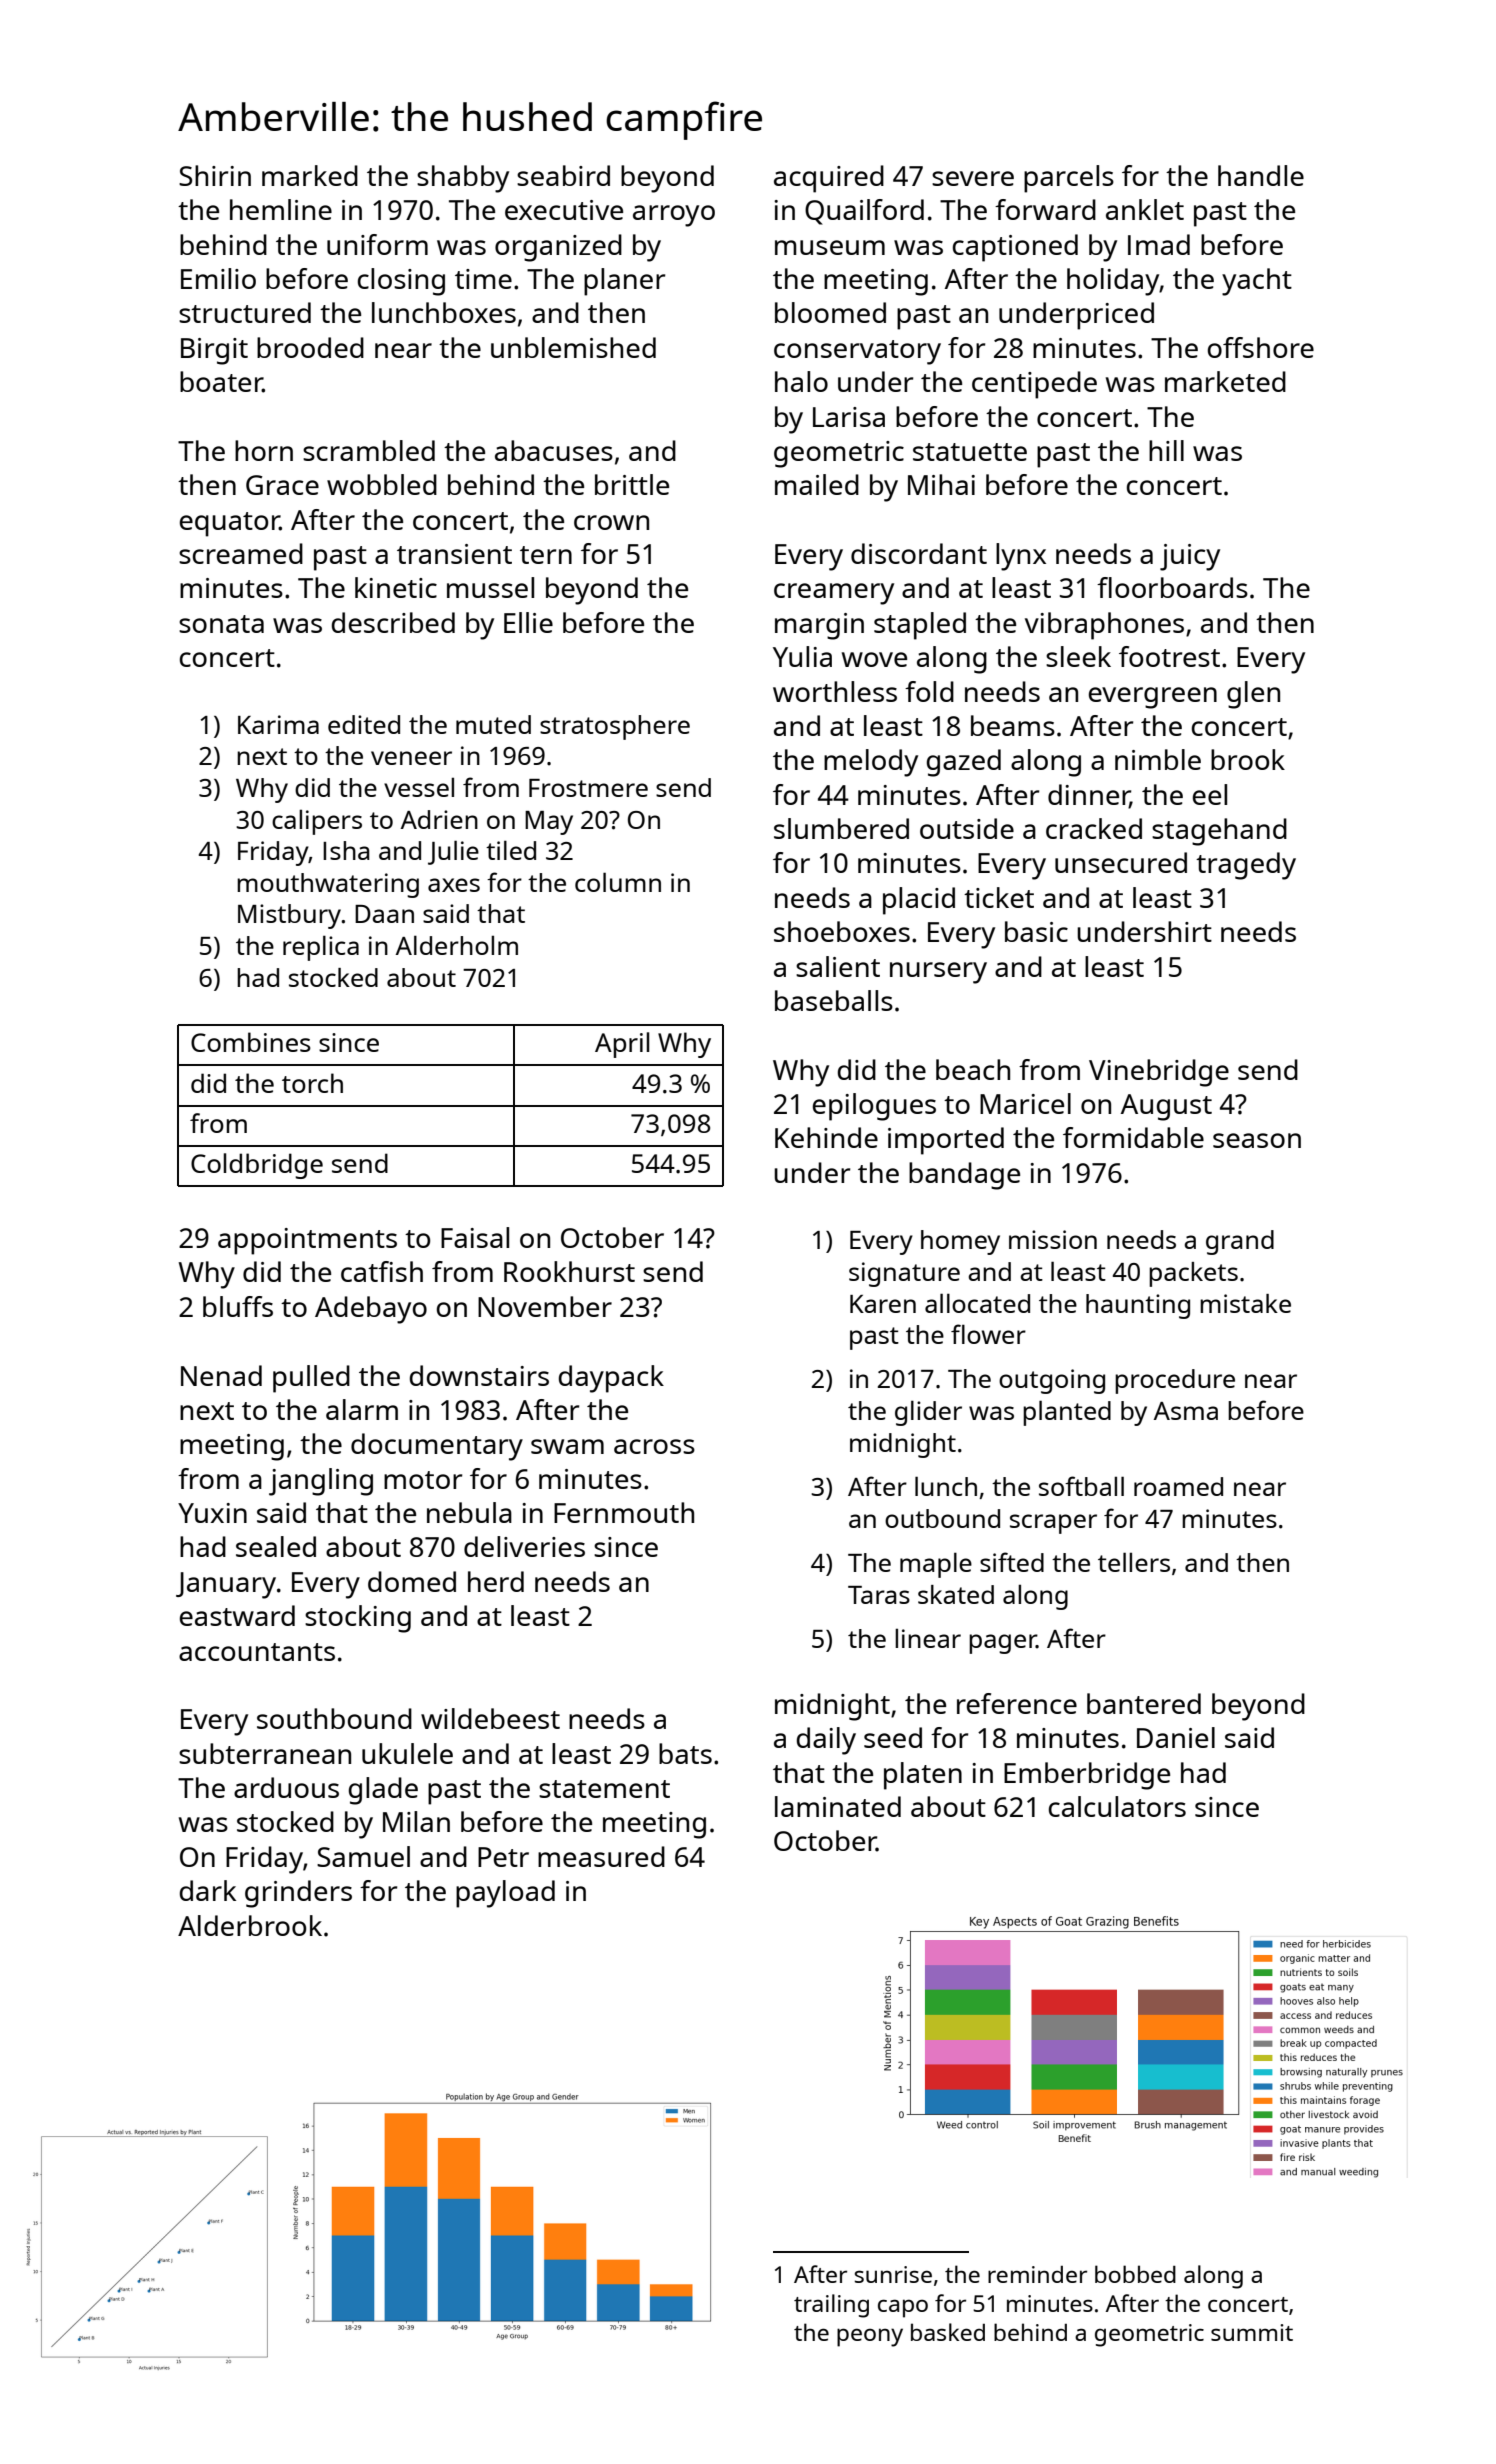 The width and height of the screenshot is (1496, 2464). What do you see at coordinates (371, 1310) in the screenshot?
I see `Adebayo` at bounding box center [371, 1310].
